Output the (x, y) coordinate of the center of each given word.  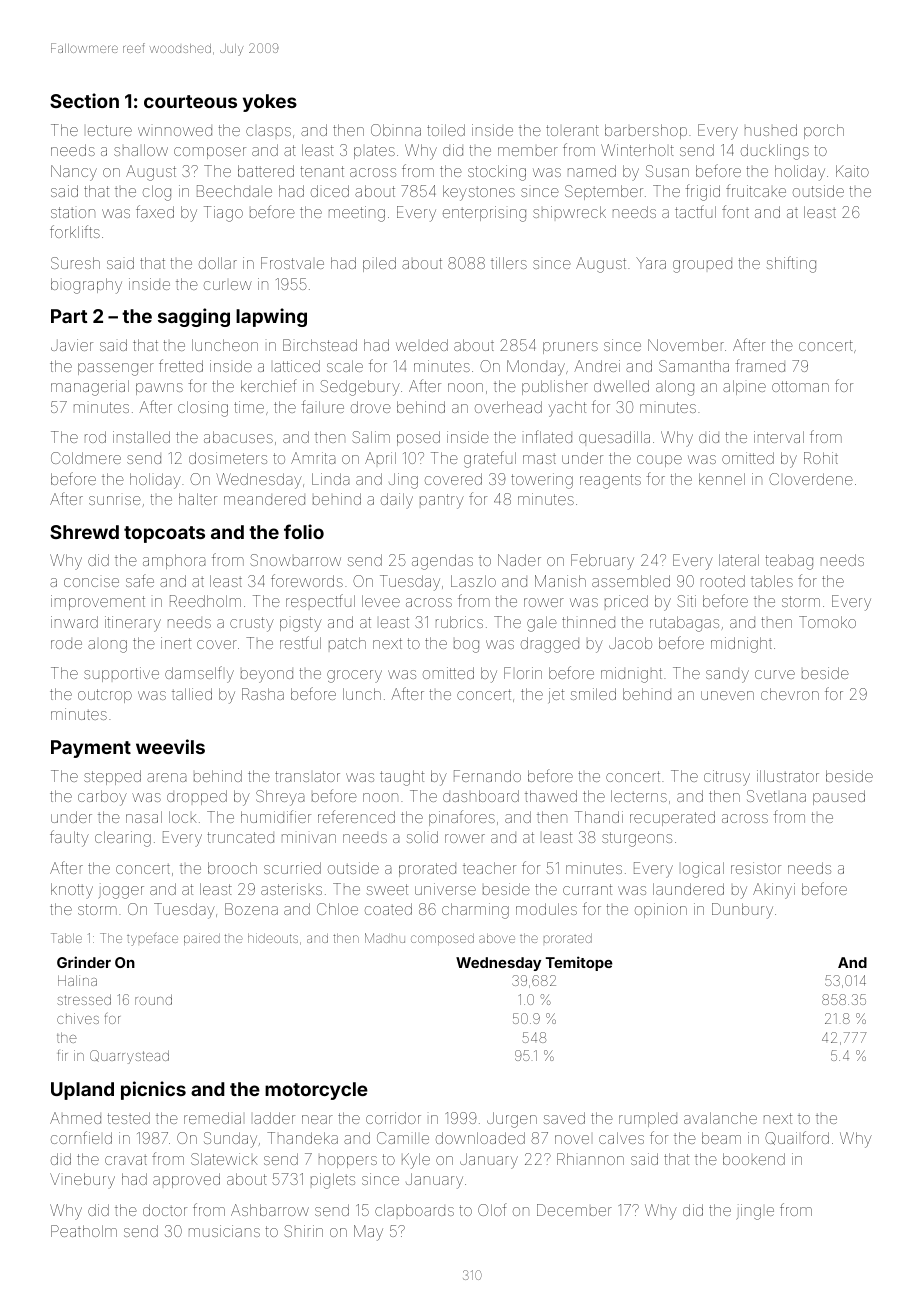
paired (202, 939)
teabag (789, 562)
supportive (121, 674)
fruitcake (756, 190)
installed (141, 437)
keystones (479, 193)
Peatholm (84, 1231)
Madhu (385, 938)
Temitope (579, 963)
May (368, 1233)
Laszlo (473, 581)
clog (157, 193)
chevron (790, 694)
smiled (593, 694)
